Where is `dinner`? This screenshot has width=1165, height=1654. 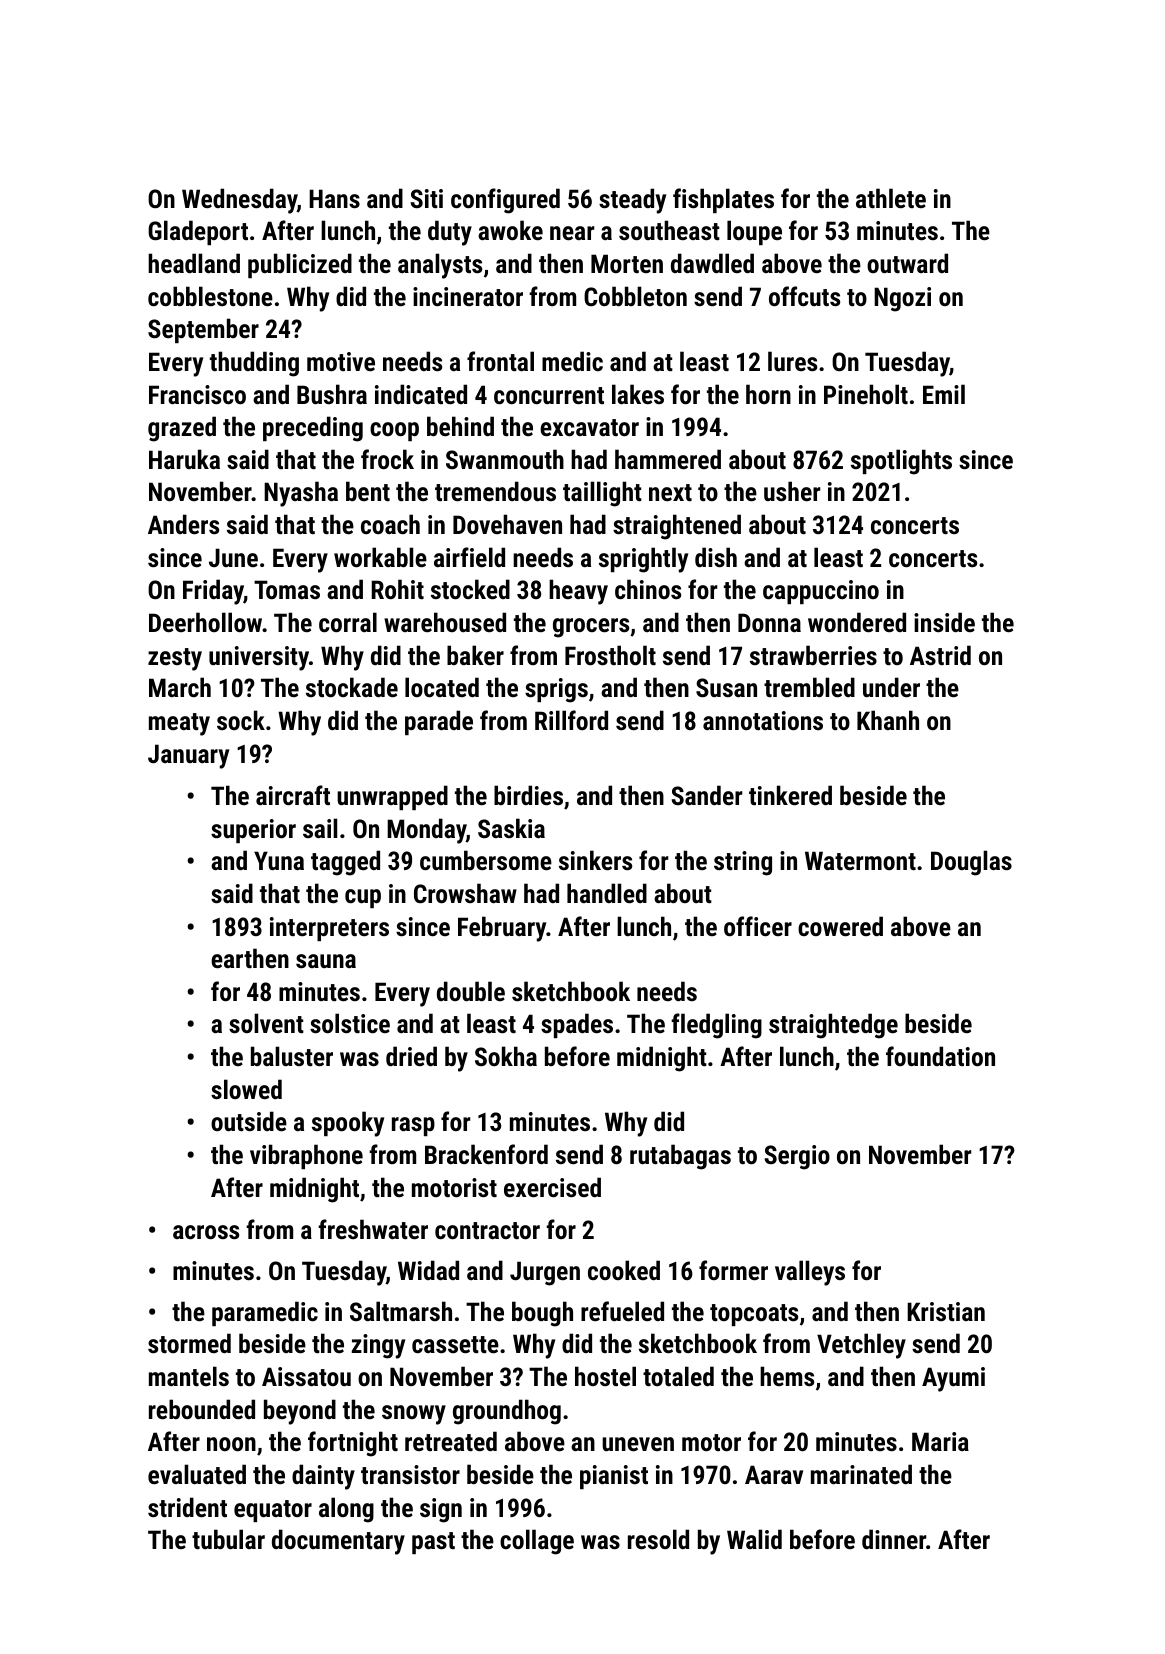
dinner is located at coordinates (894, 1539).
